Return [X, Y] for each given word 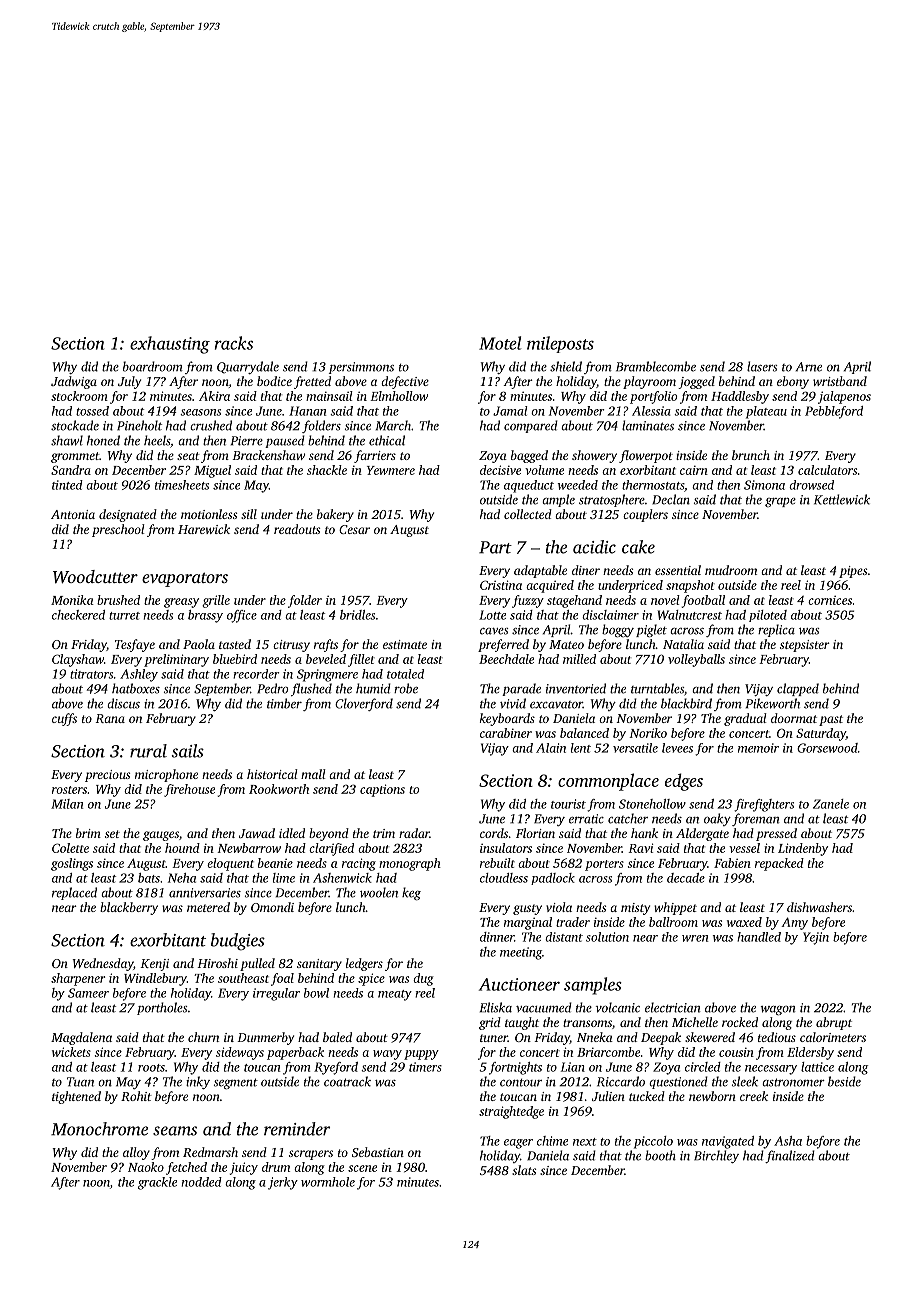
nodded [202, 1182]
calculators [827, 470]
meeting [521, 953]
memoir [758, 748]
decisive [500, 470]
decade [686, 878]
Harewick [204, 529]
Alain [551, 748]
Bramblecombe [656, 366]
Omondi [272, 907]
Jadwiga [74, 382]
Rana [110, 718]
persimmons [361, 368]
